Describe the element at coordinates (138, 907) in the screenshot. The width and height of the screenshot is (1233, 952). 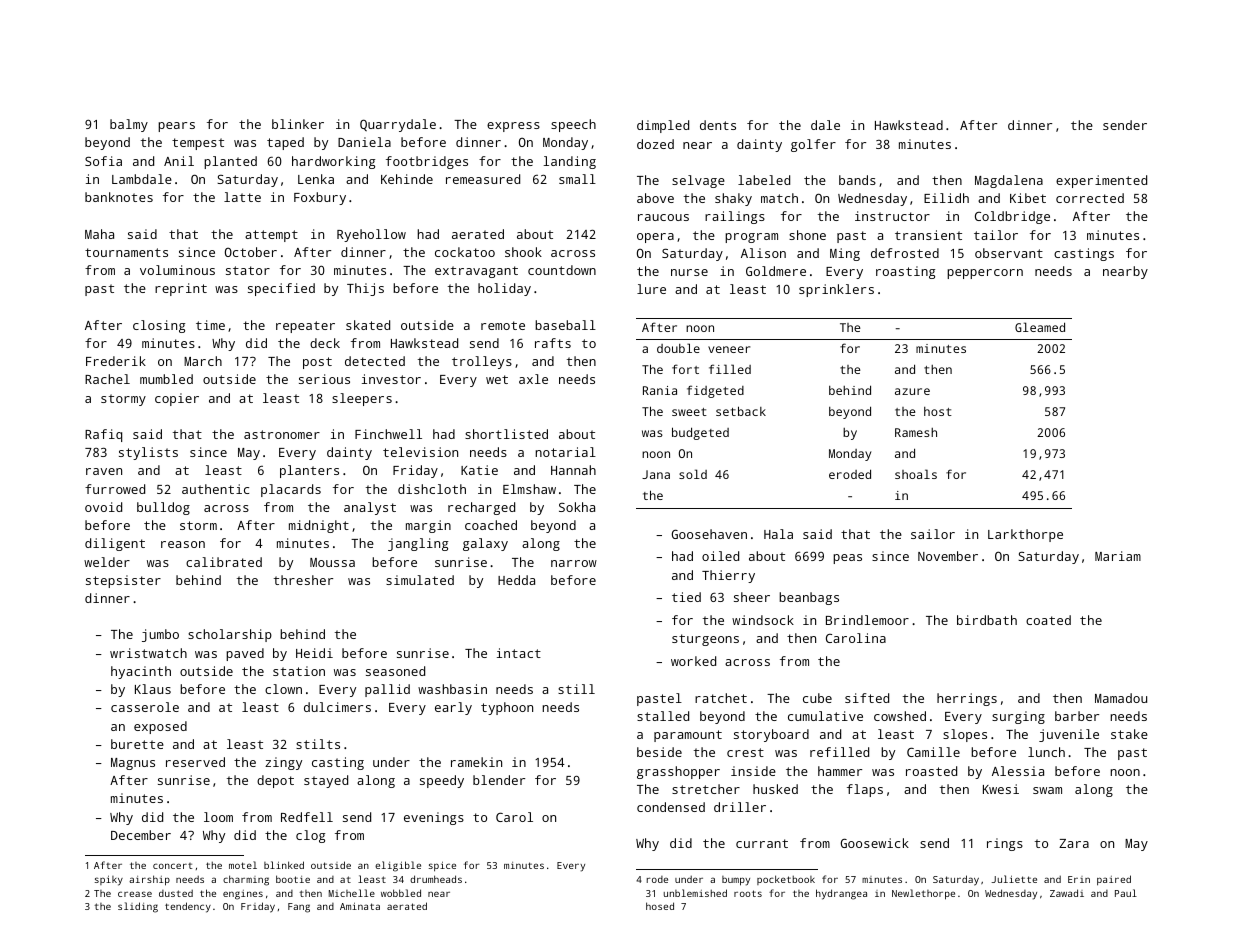
I see `sliding` at that location.
